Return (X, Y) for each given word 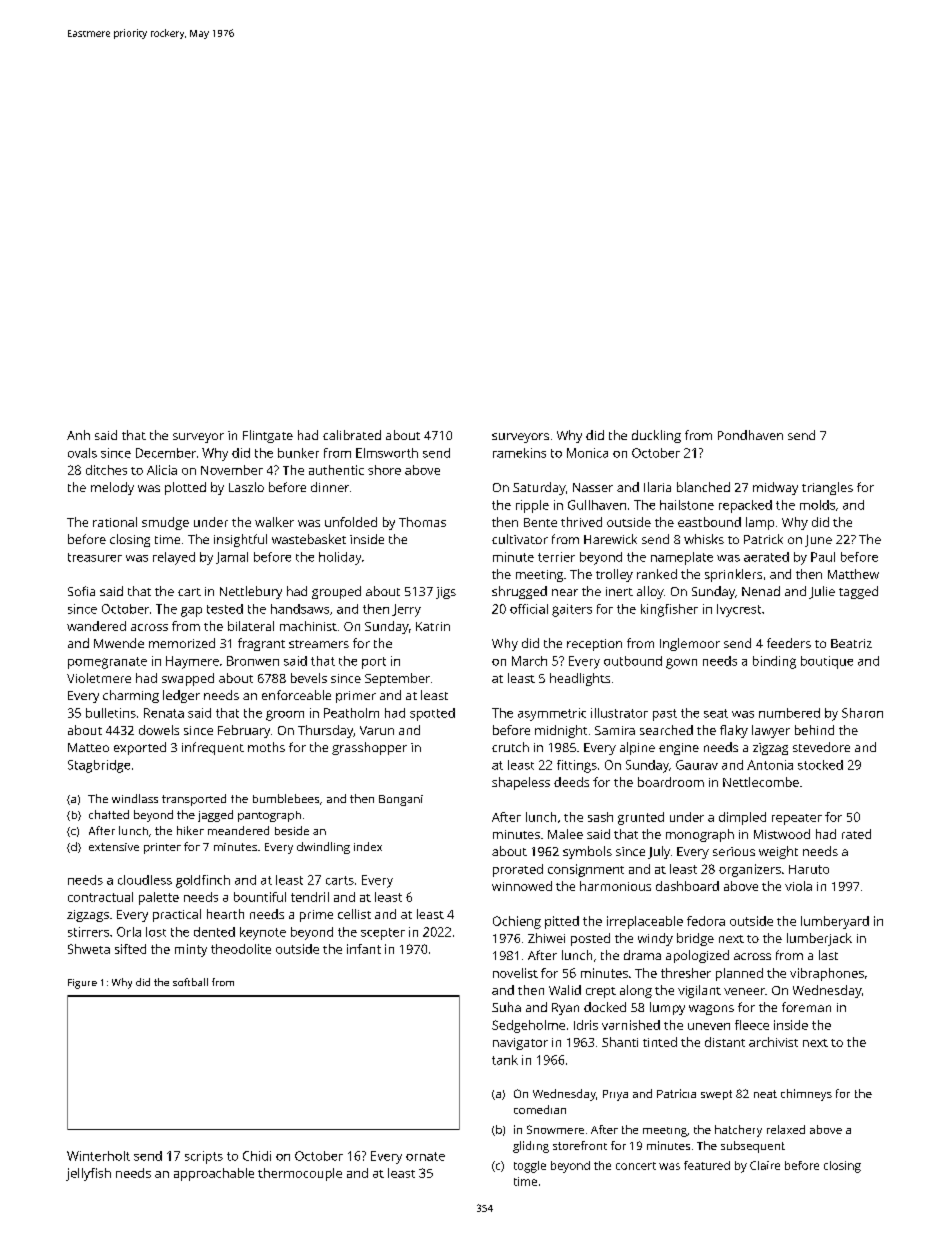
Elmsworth (387, 453)
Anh (78, 435)
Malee (565, 834)
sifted (130, 949)
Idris (586, 1025)
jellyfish (88, 1174)
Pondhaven (750, 435)
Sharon (862, 713)
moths (266, 747)
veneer (744, 991)
